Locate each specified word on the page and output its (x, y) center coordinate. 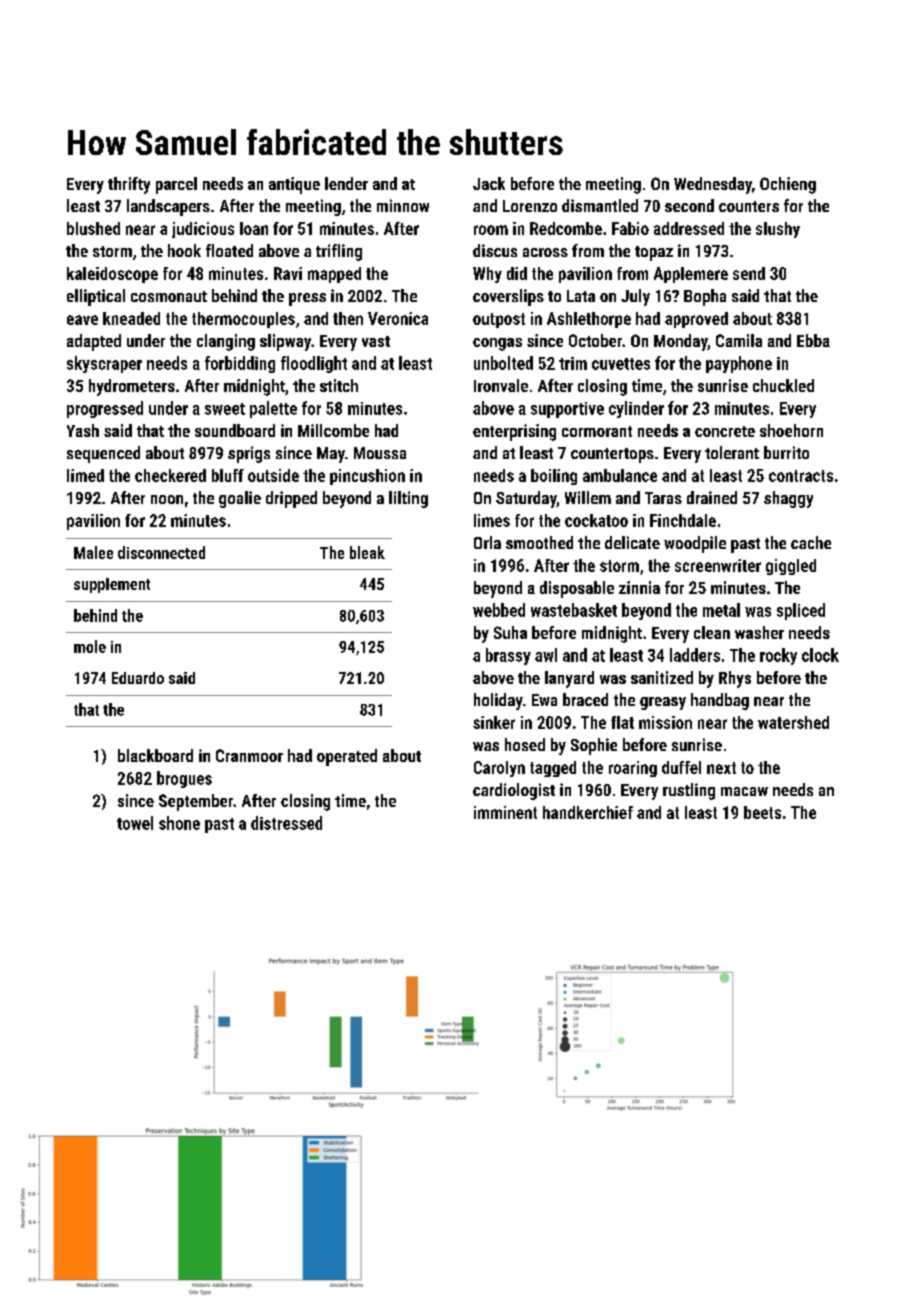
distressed (286, 823)
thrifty (129, 185)
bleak (367, 552)
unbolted (503, 363)
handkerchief (588, 812)
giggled (791, 567)
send (749, 273)
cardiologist (514, 791)
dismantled (600, 205)
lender (346, 183)
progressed (105, 409)
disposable (577, 589)
